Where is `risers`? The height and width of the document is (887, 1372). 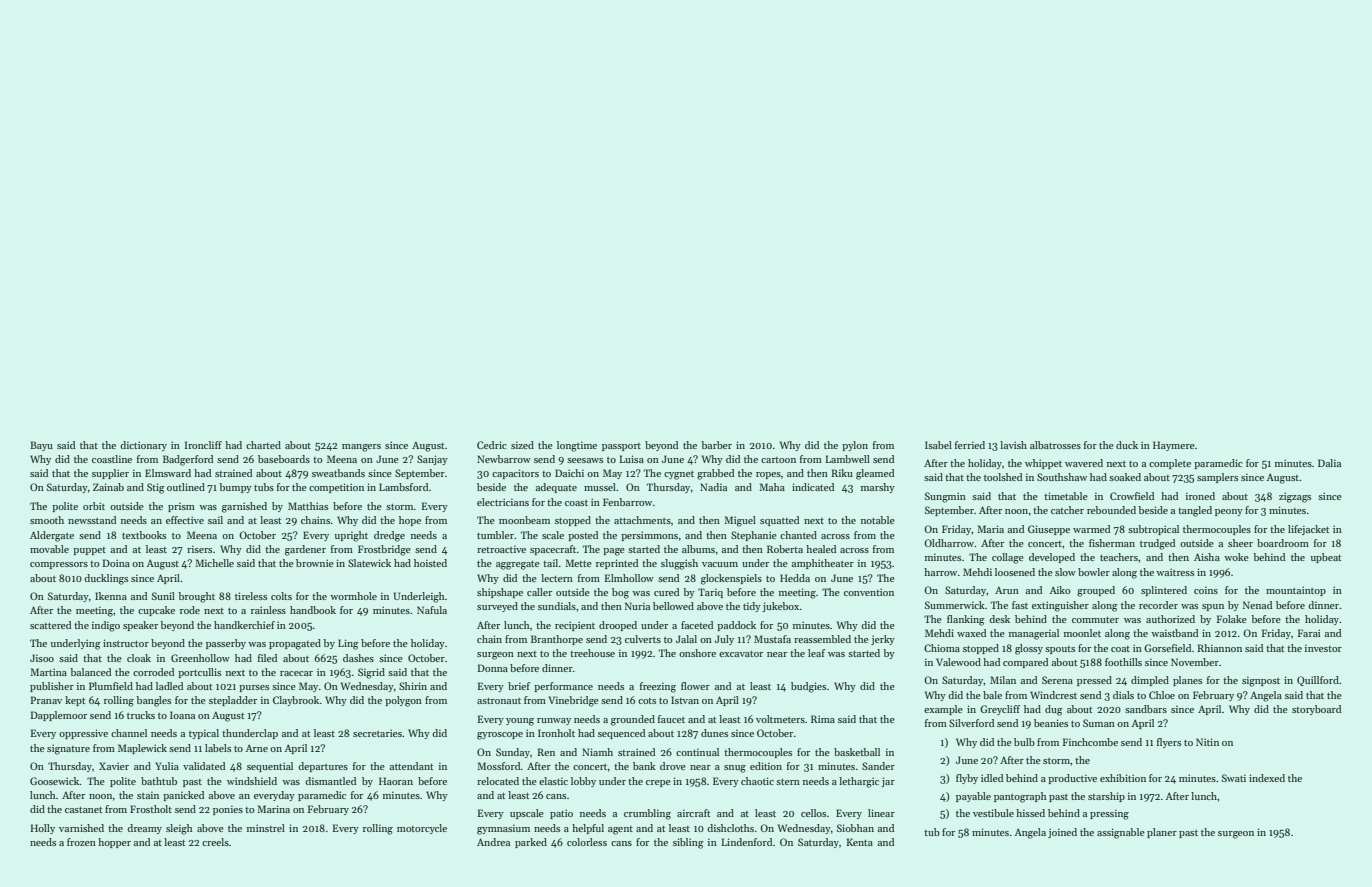
risers is located at coordinates (199, 549).
